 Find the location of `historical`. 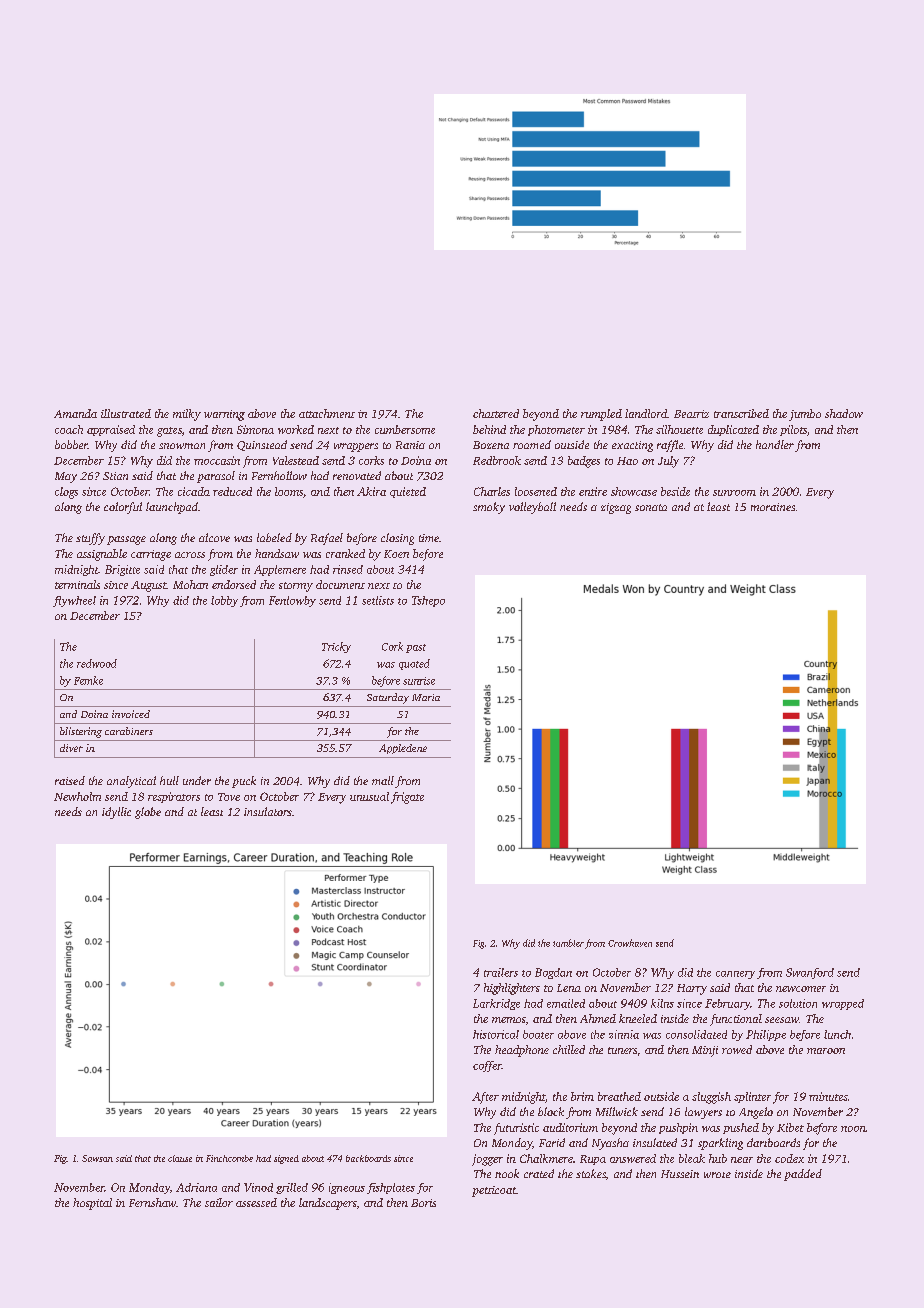

historical is located at coordinates (496, 1034).
